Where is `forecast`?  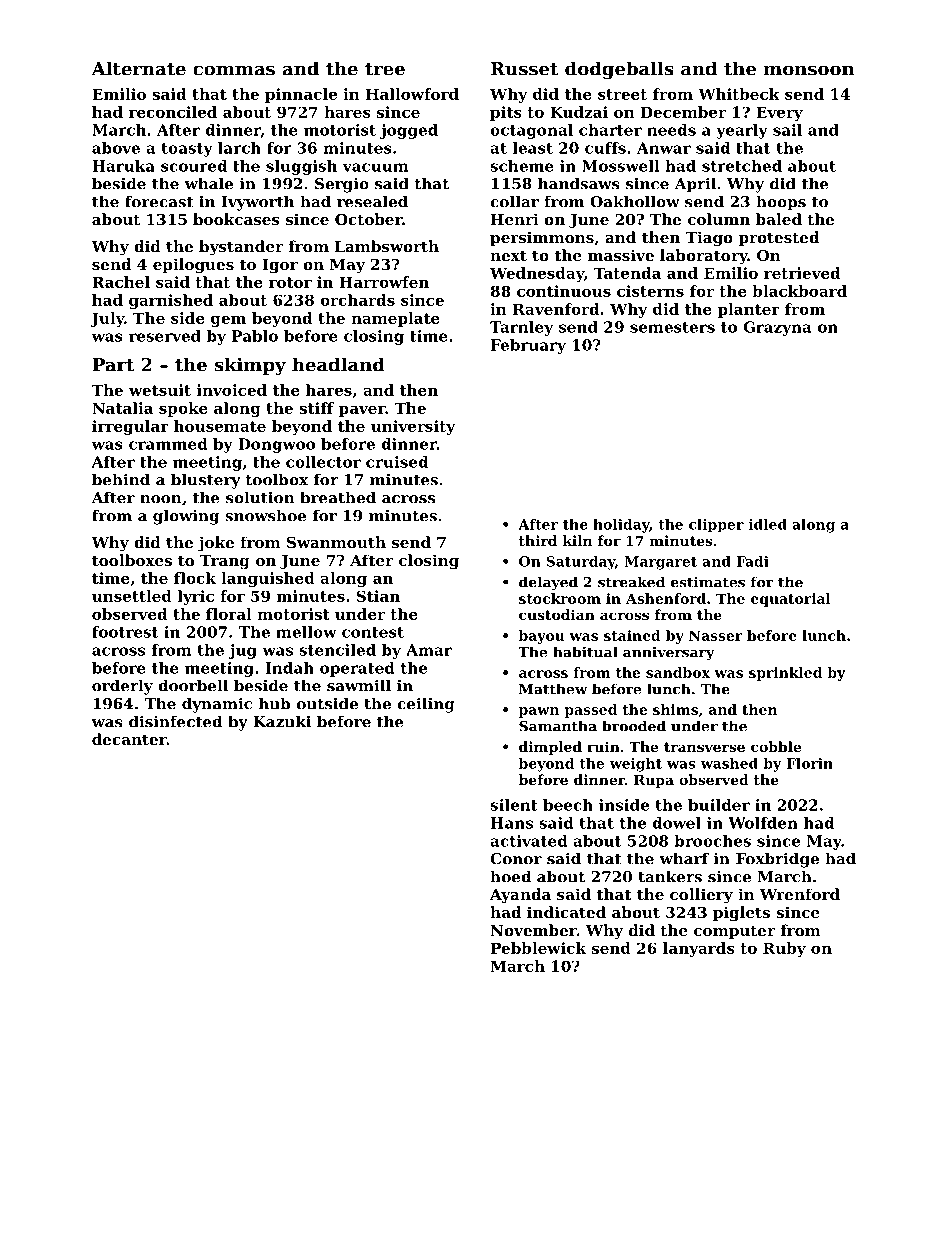 forecast is located at coordinates (159, 202).
